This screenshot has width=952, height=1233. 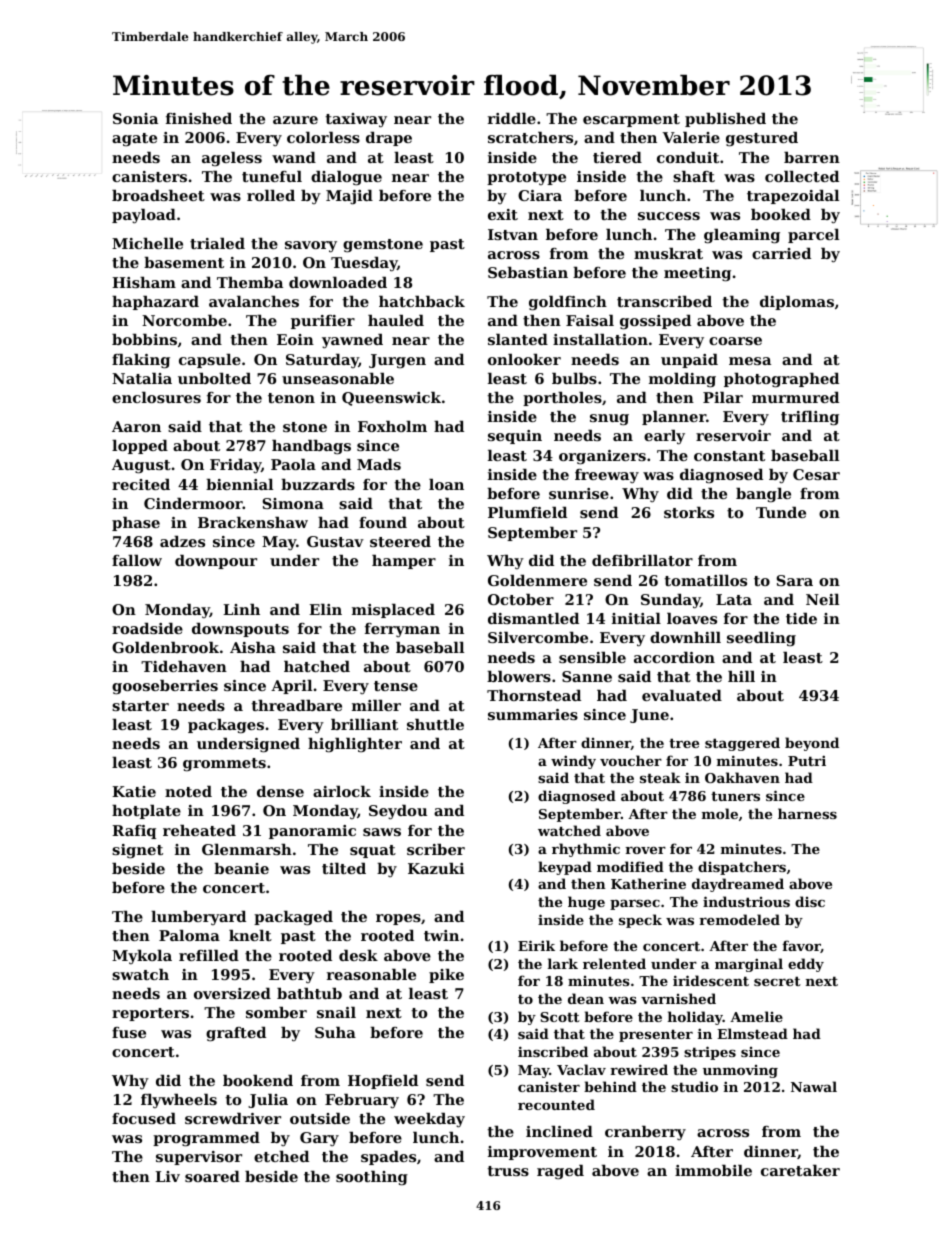 What do you see at coordinates (508, 1171) in the screenshot?
I see `truss` at bounding box center [508, 1171].
